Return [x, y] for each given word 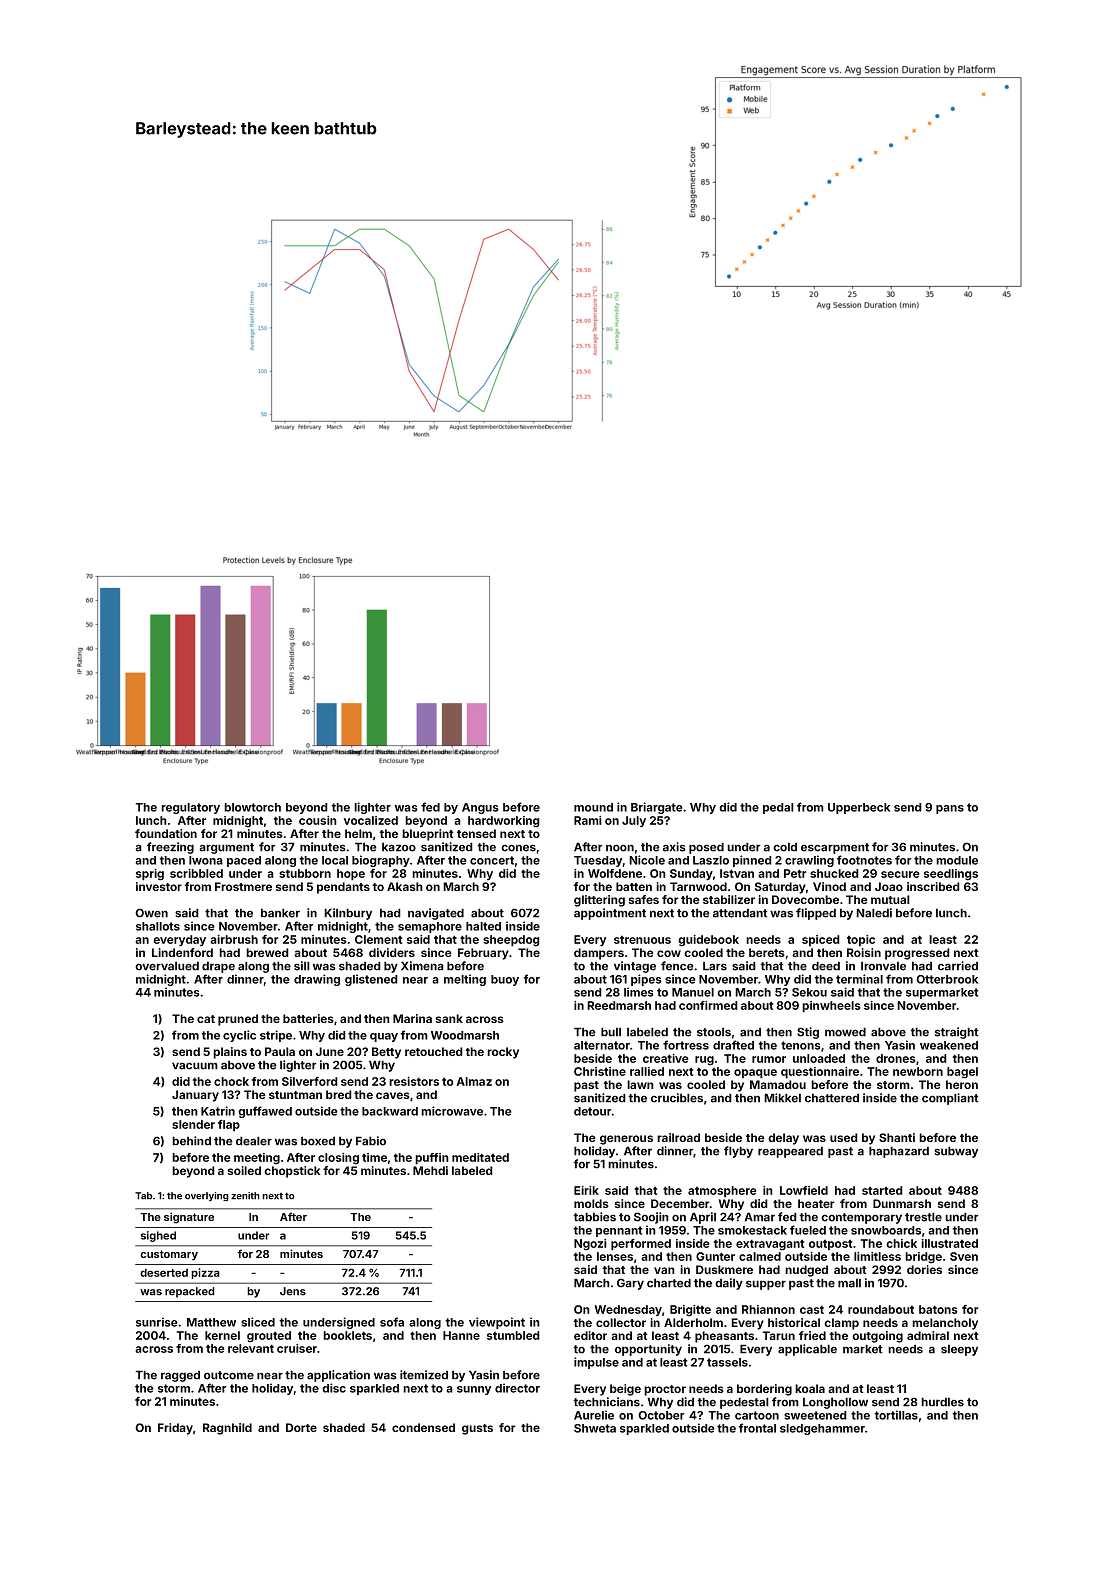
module [957, 860]
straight [957, 1033]
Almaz [474, 1081]
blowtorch [252, 807]
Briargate [657, 808]
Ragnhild [227, 1429]
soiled [244, 1170]
